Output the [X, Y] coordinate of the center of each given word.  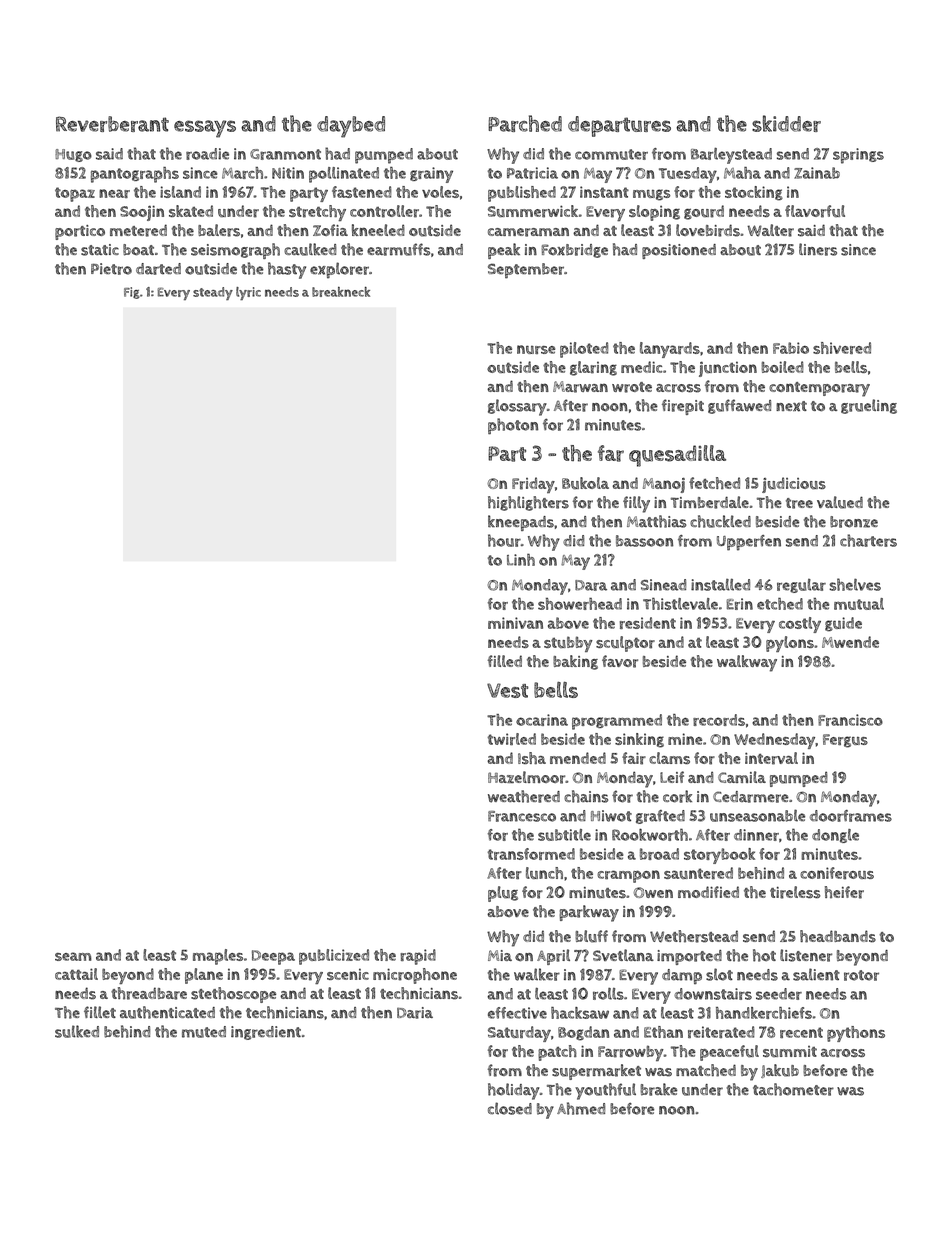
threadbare [149, 993]
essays [205, 129]
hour [504, 540]
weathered [524, 796]
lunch [544, 873]
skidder [786, 123]
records [719, 720]
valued [840, 502]
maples [218, 957]
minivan [515, 623]
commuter [611, 154]
